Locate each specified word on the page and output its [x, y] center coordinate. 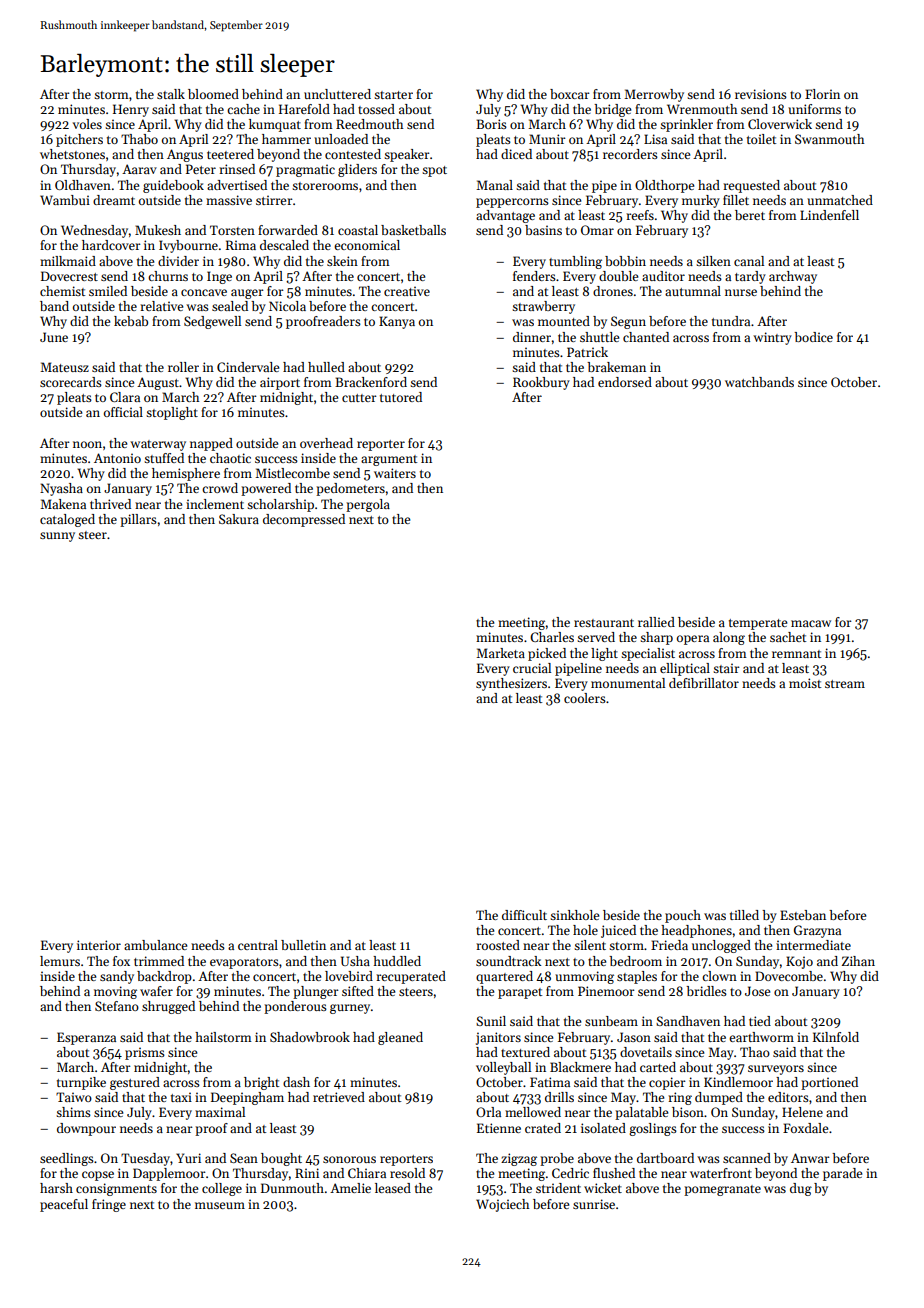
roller [183, 367]
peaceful [64, 1205]
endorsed [625, 382]
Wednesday [94, 231]
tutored [401, 397]
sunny [57, 537]
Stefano [117, 1006]
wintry [772, 338]
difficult [524, 915]
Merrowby [654, 95]
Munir [547, 139]
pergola [368, 505]
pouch [683, 916]
